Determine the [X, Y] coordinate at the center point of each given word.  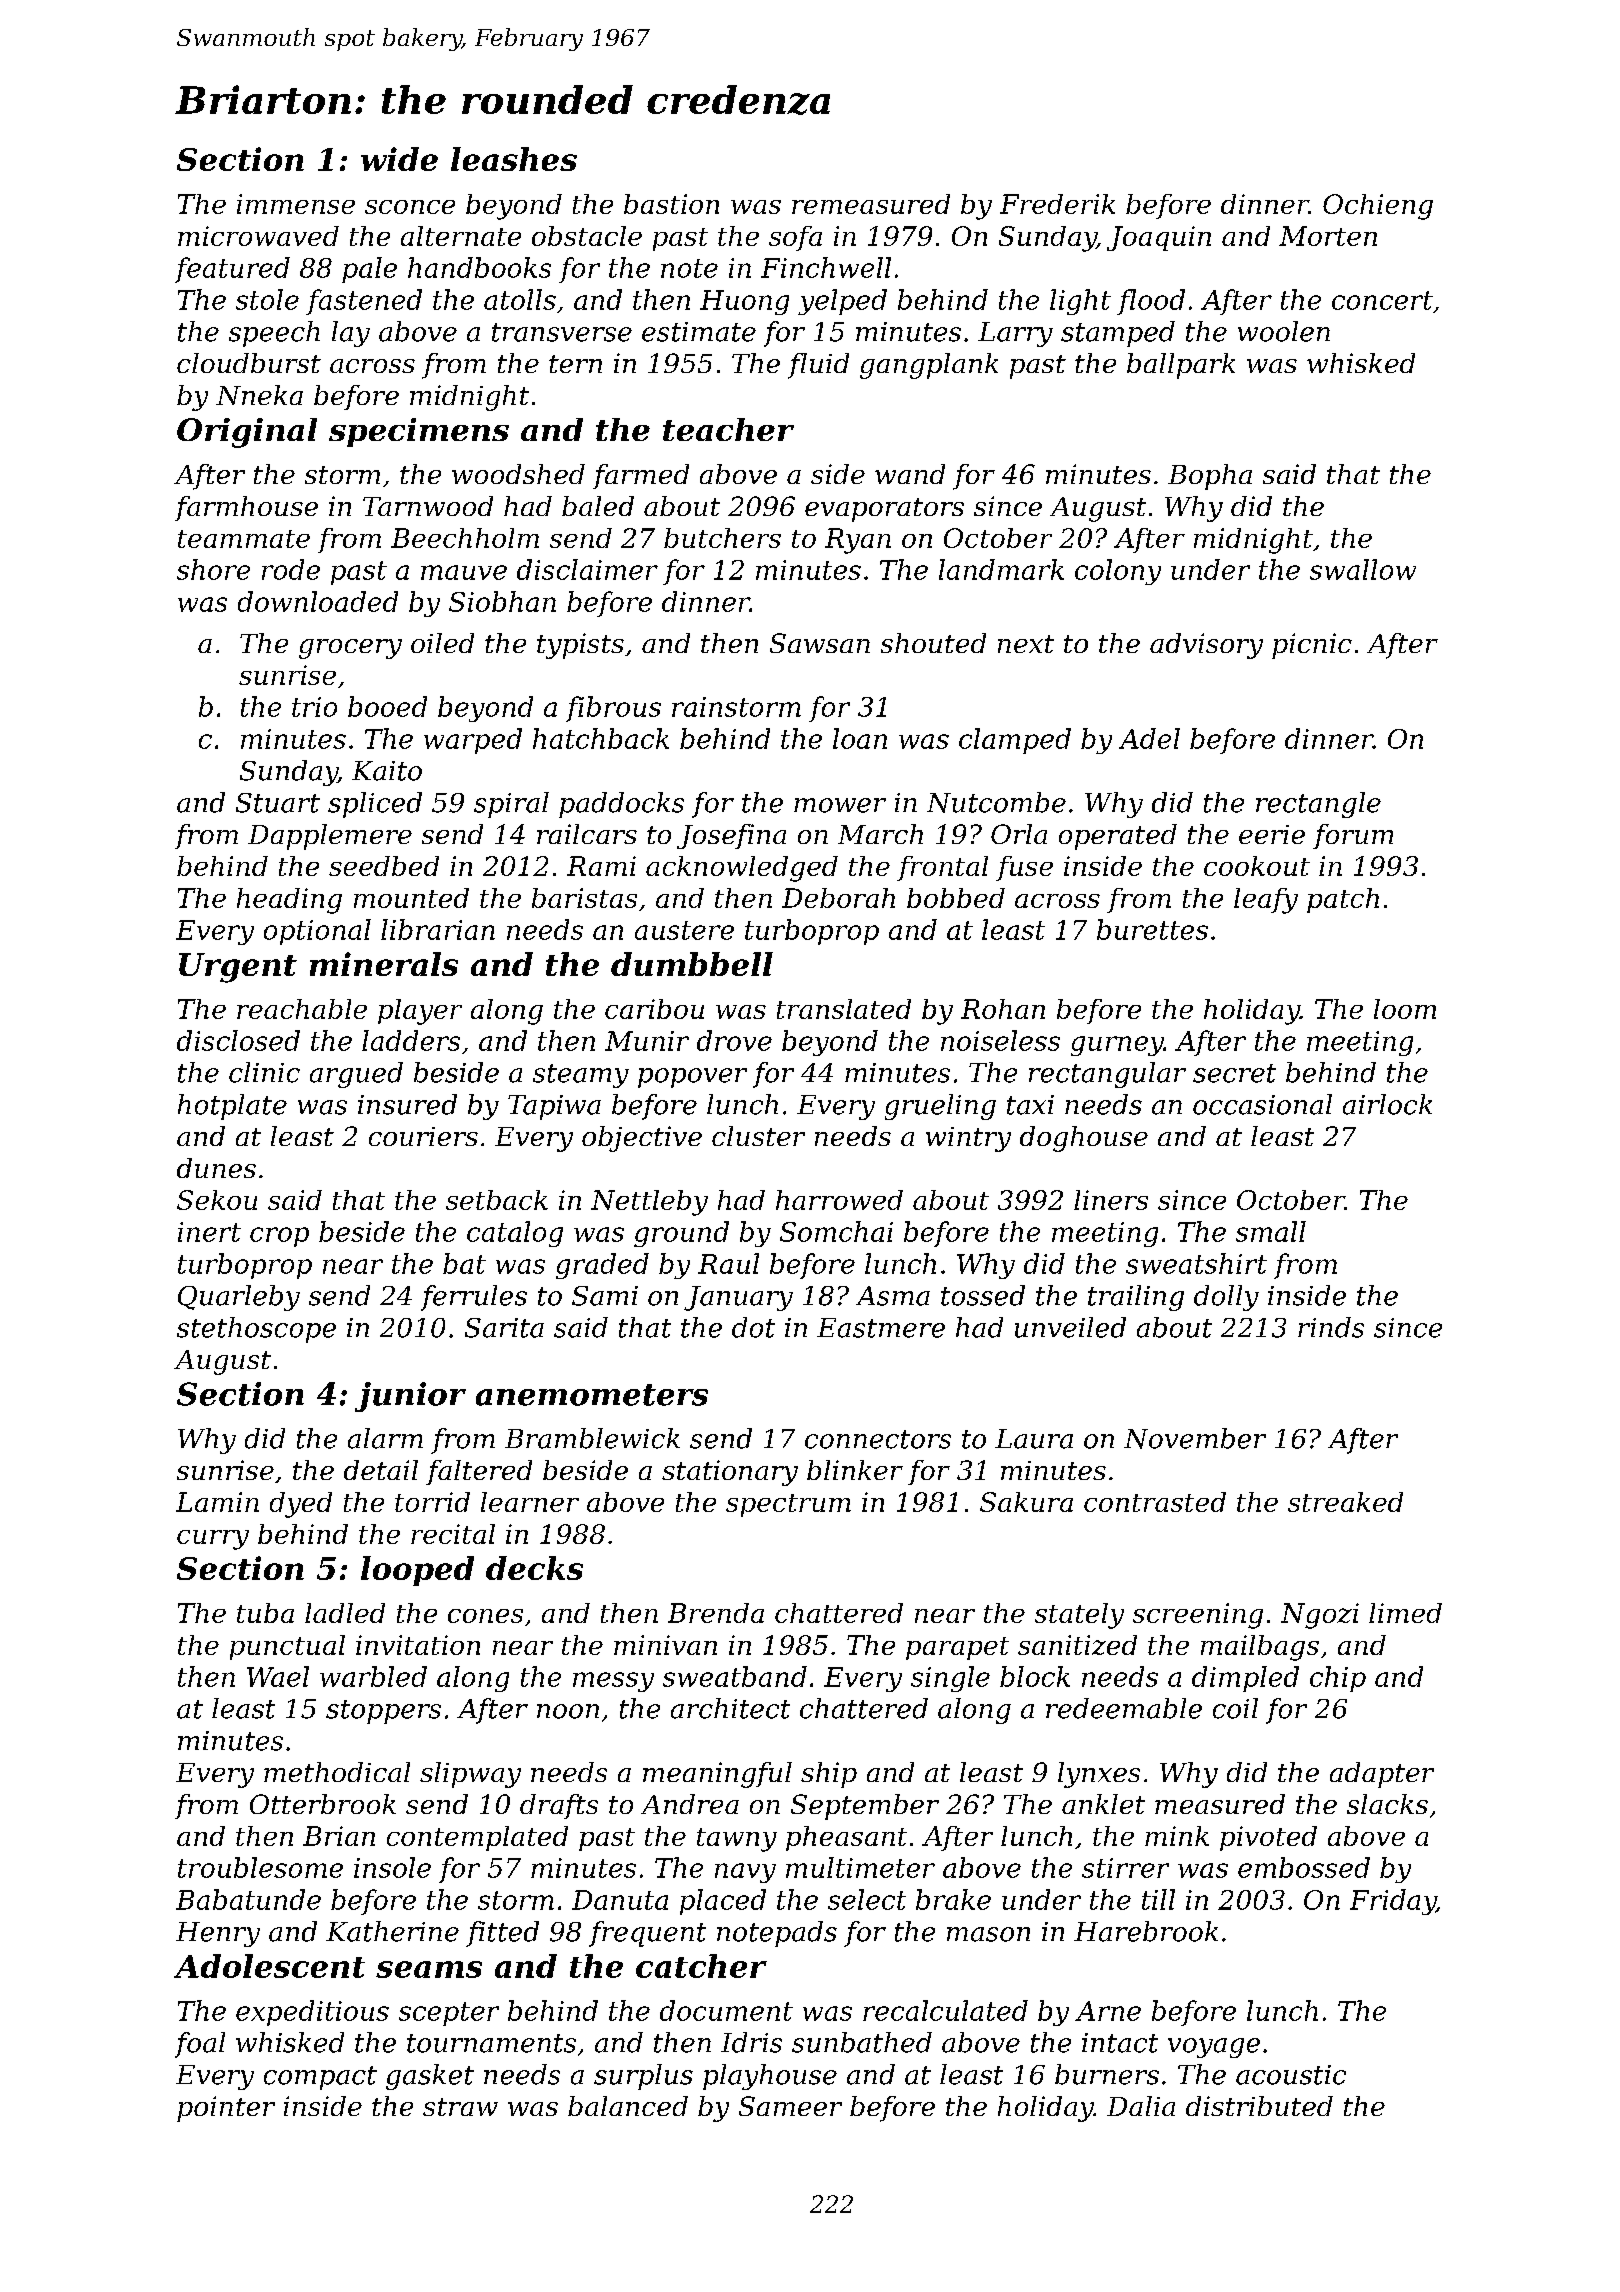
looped [417, 1571]
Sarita [504, 1328]
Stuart [278, 803]
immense [296, 204]
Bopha [1210, 477]
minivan [665, 1645]
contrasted [1155, 1502]
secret [1234, 1073]
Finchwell [826, 267]
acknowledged [742, 869]
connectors [878, 1439]
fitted [502, 1934]
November [1195, 1438]
